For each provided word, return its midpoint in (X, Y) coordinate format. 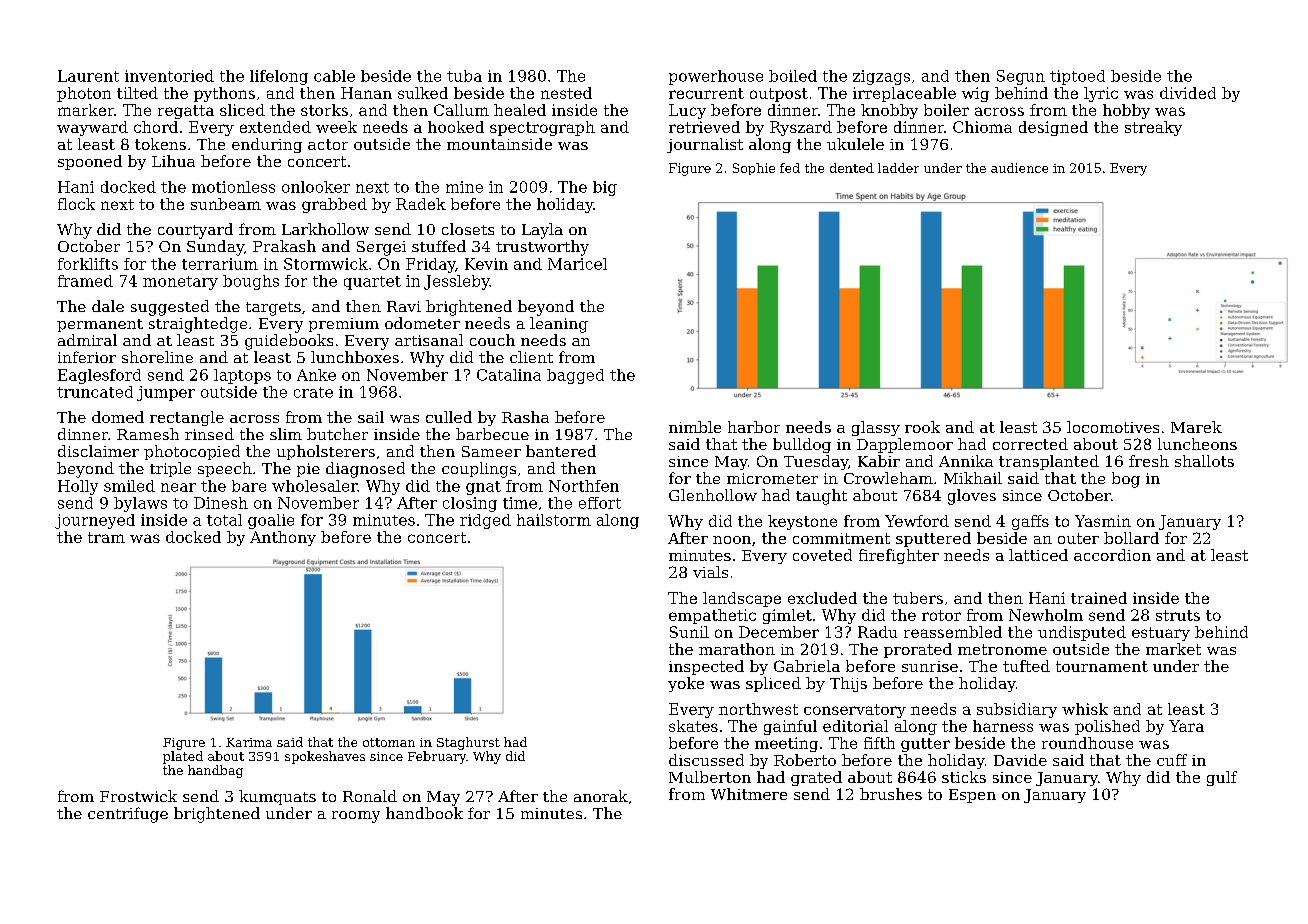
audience (1019, 168)
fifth (879, 743)
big (605, 188)
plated (183, 757)
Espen (972, 796)
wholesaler (314, 486)
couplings (479, 470)
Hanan (366, 93)
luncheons (1197, 444)
